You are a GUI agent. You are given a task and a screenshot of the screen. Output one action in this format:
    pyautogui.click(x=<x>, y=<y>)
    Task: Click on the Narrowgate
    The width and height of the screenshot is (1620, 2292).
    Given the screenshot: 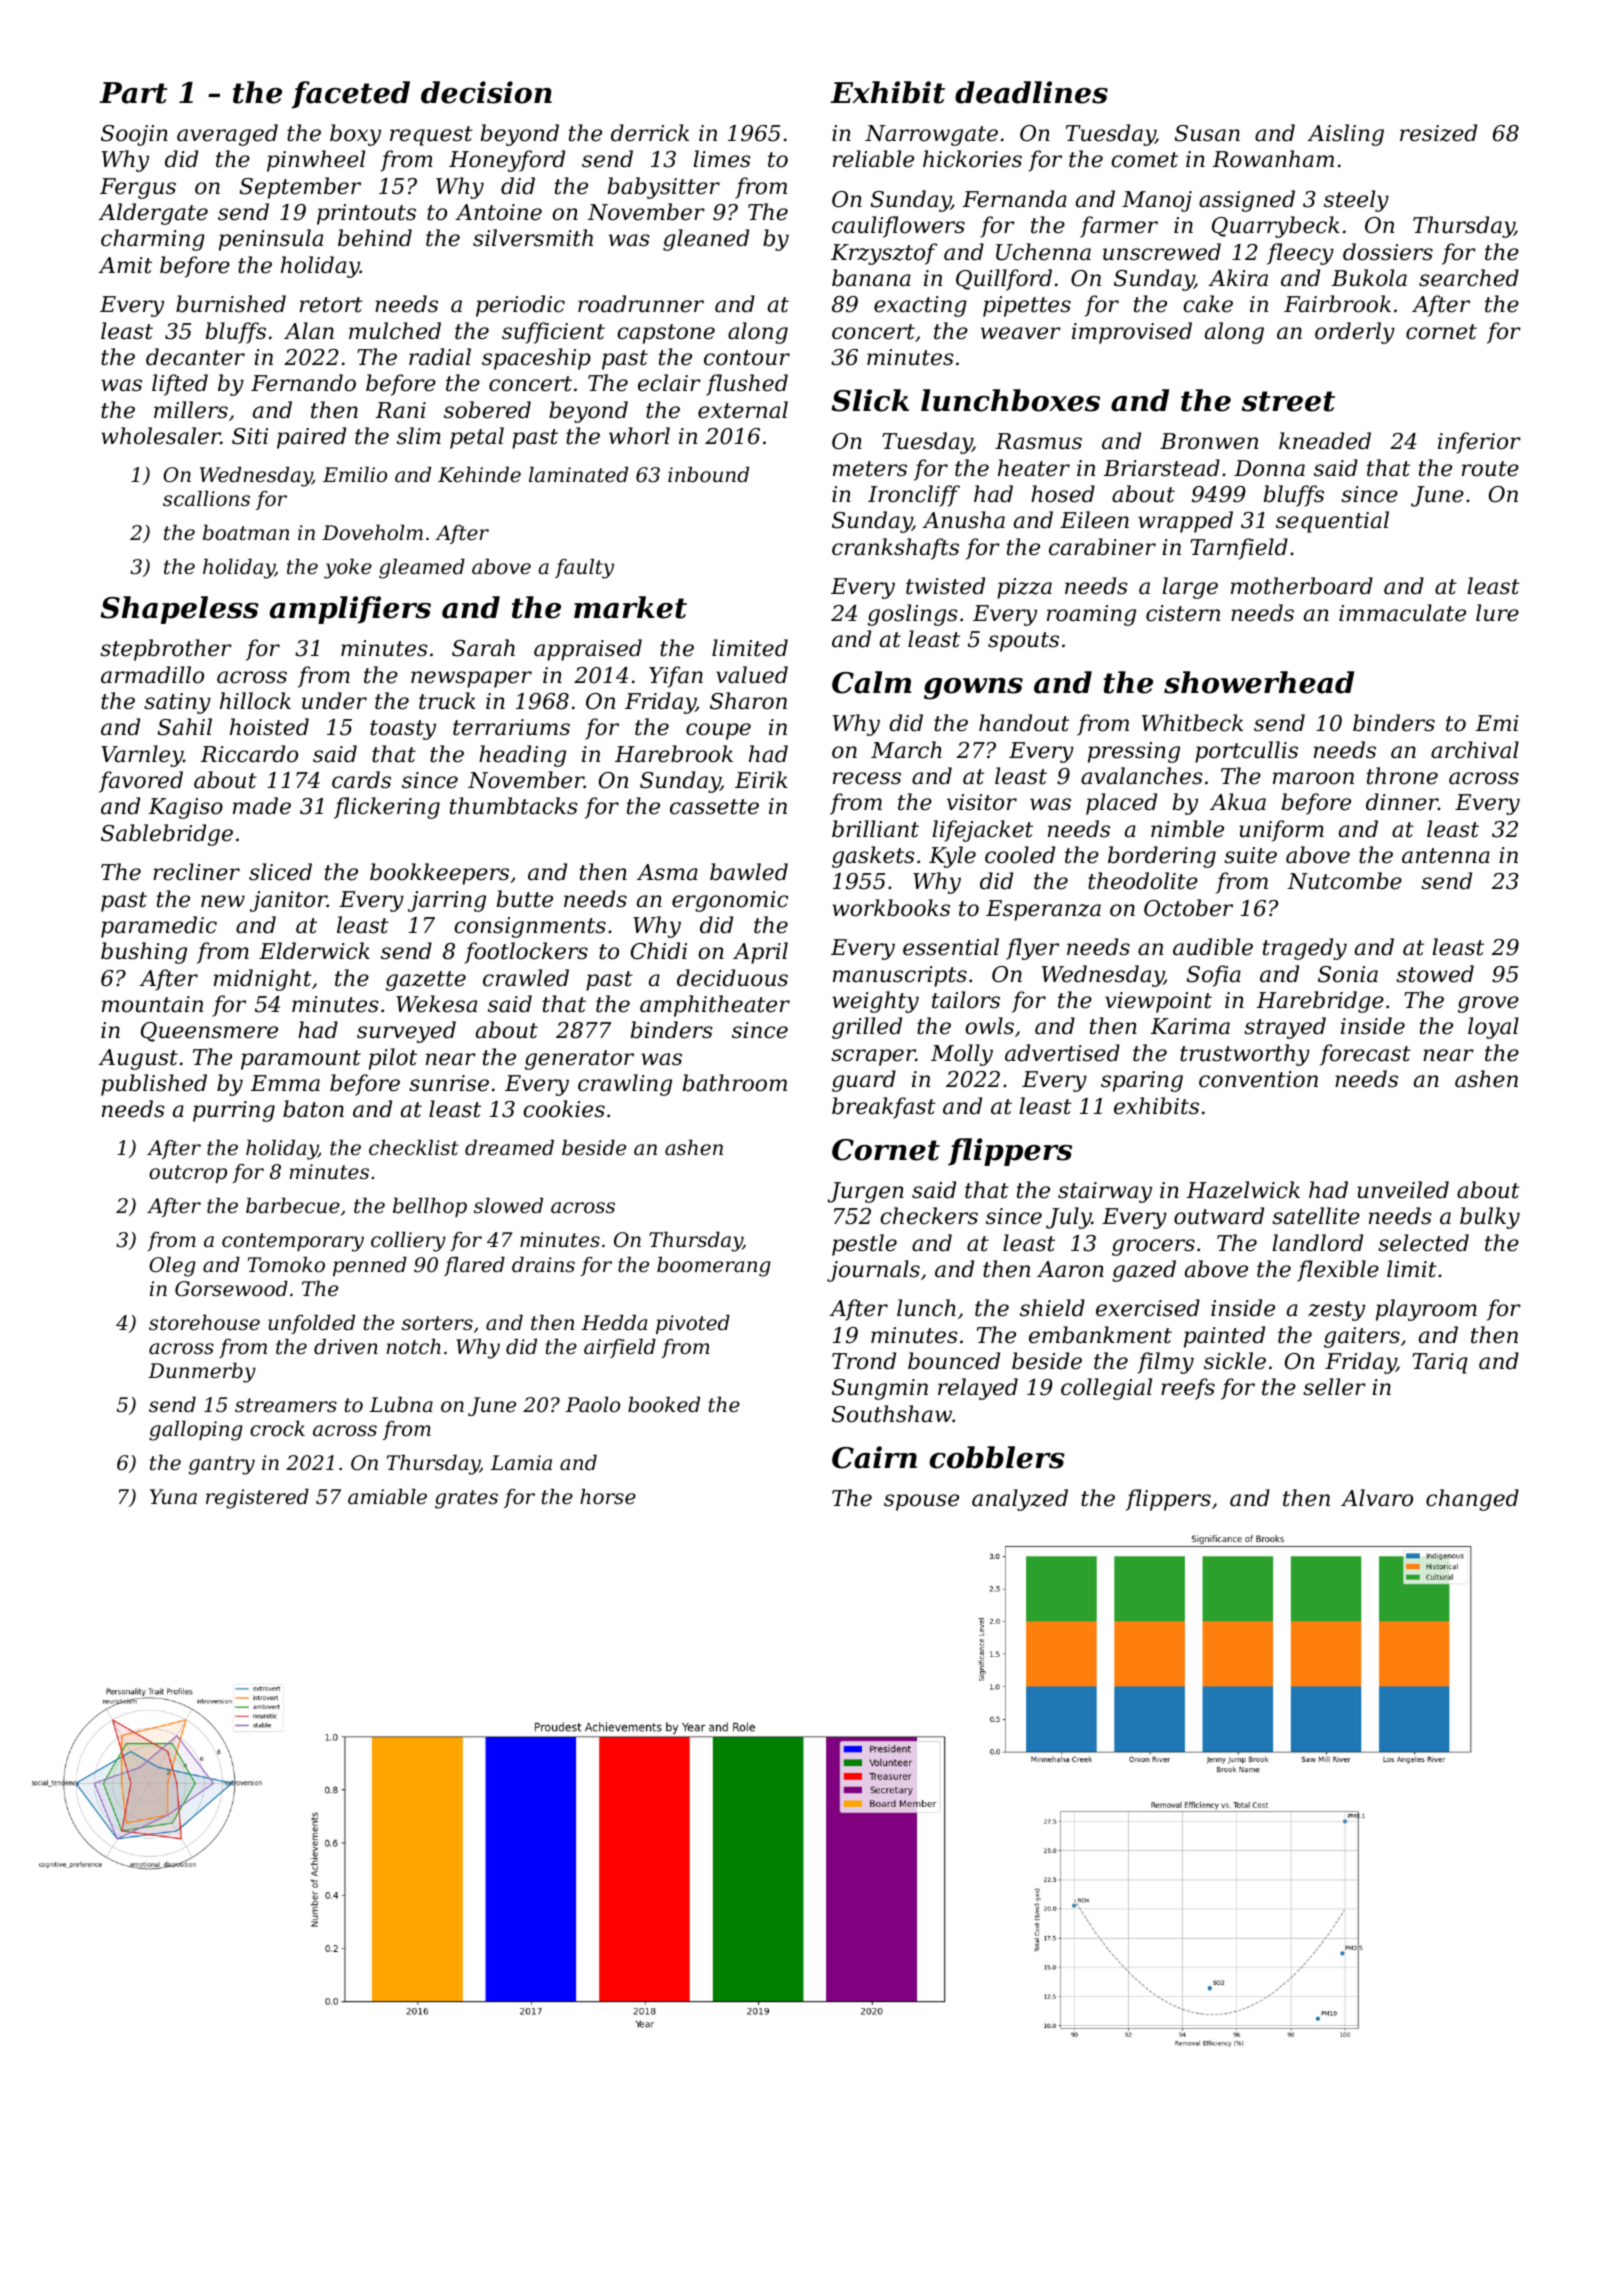 What is the action you would take?
    pyautogui.click(x=931, y=135)
